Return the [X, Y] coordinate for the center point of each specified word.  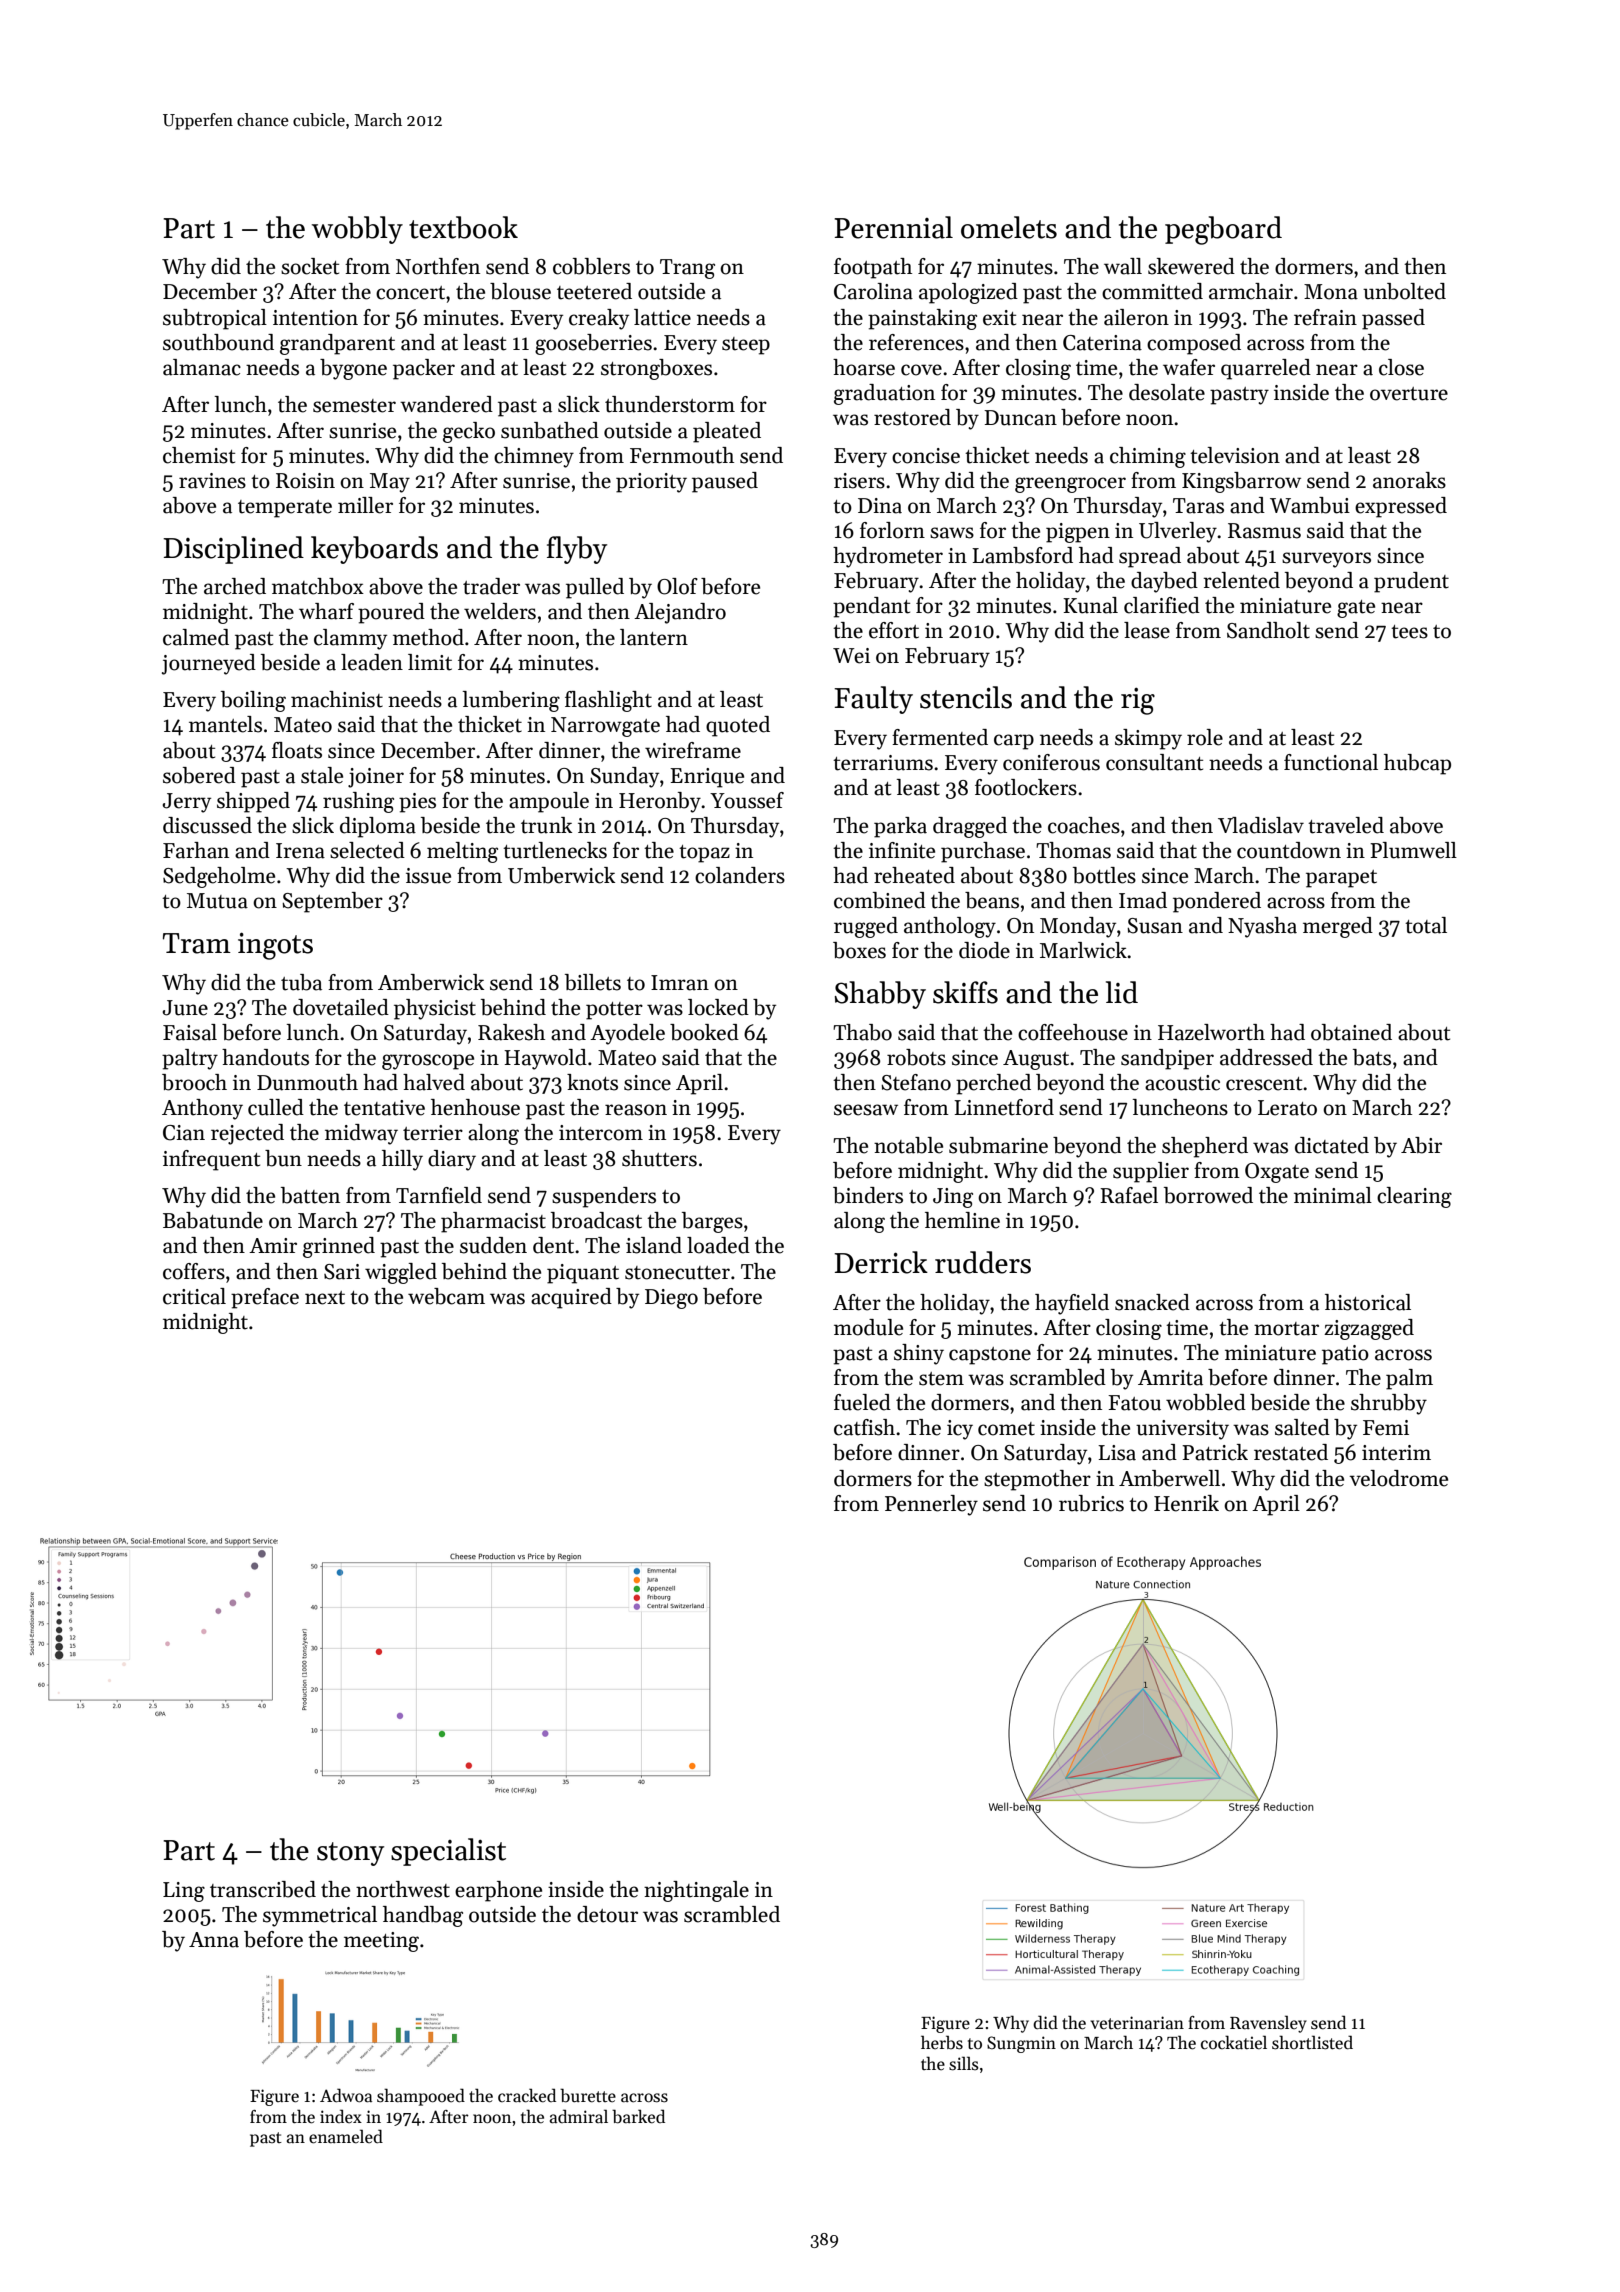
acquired [571, 1298]
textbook [463, 227]
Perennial [893, 227]
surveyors [1326, 560]
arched [235, 586]
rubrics [1091, 1503]
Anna [214, 1940]
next [325, 1298]
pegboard [1223, 230]
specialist [448, 1852]
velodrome [1398, 1478]
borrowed [1208, 1195]
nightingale [696, 1891]
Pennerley [931, 1505]
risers [859, 481]
